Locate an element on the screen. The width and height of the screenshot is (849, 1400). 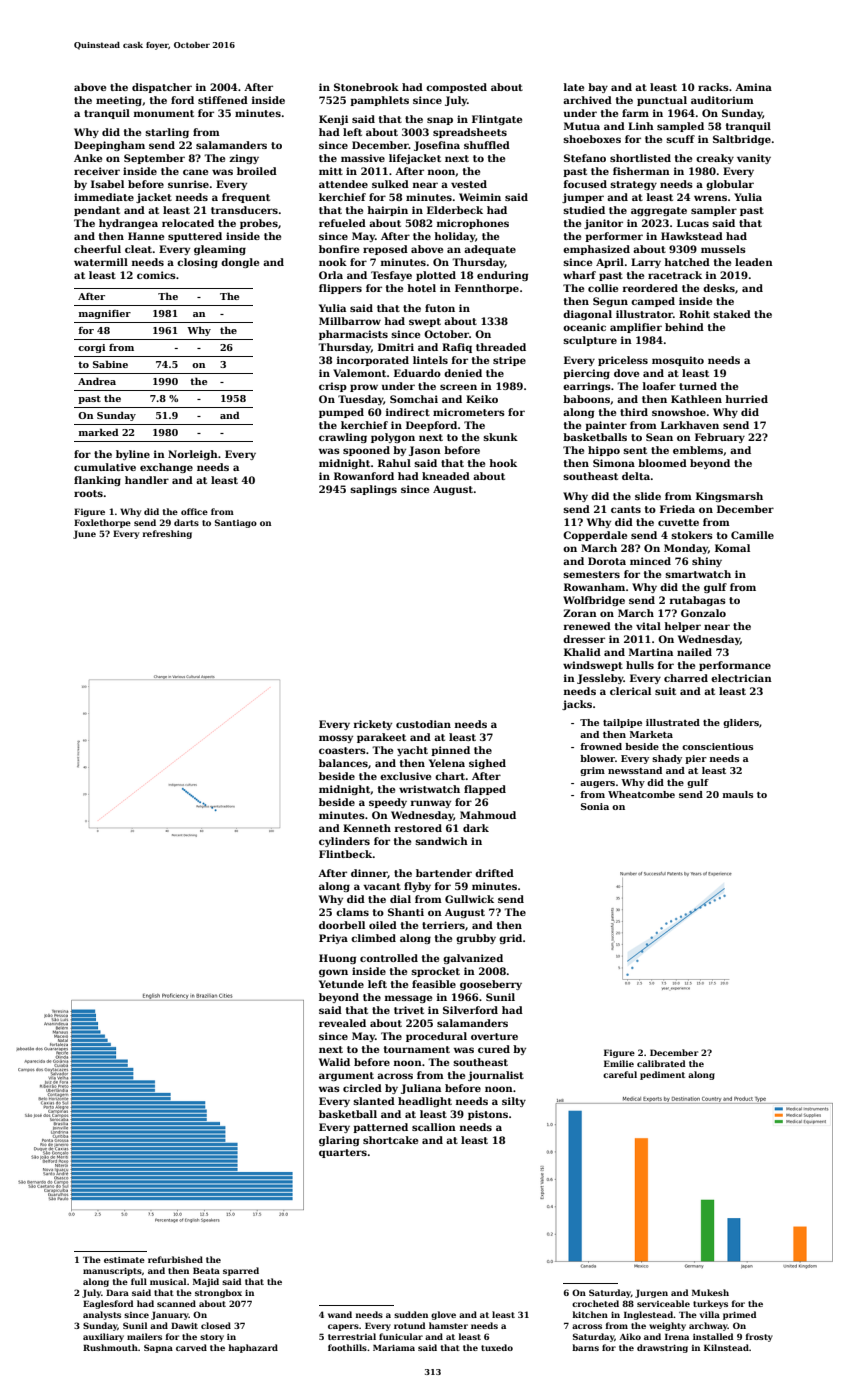
Rushmouth is located at coordinates (110, 1347).
